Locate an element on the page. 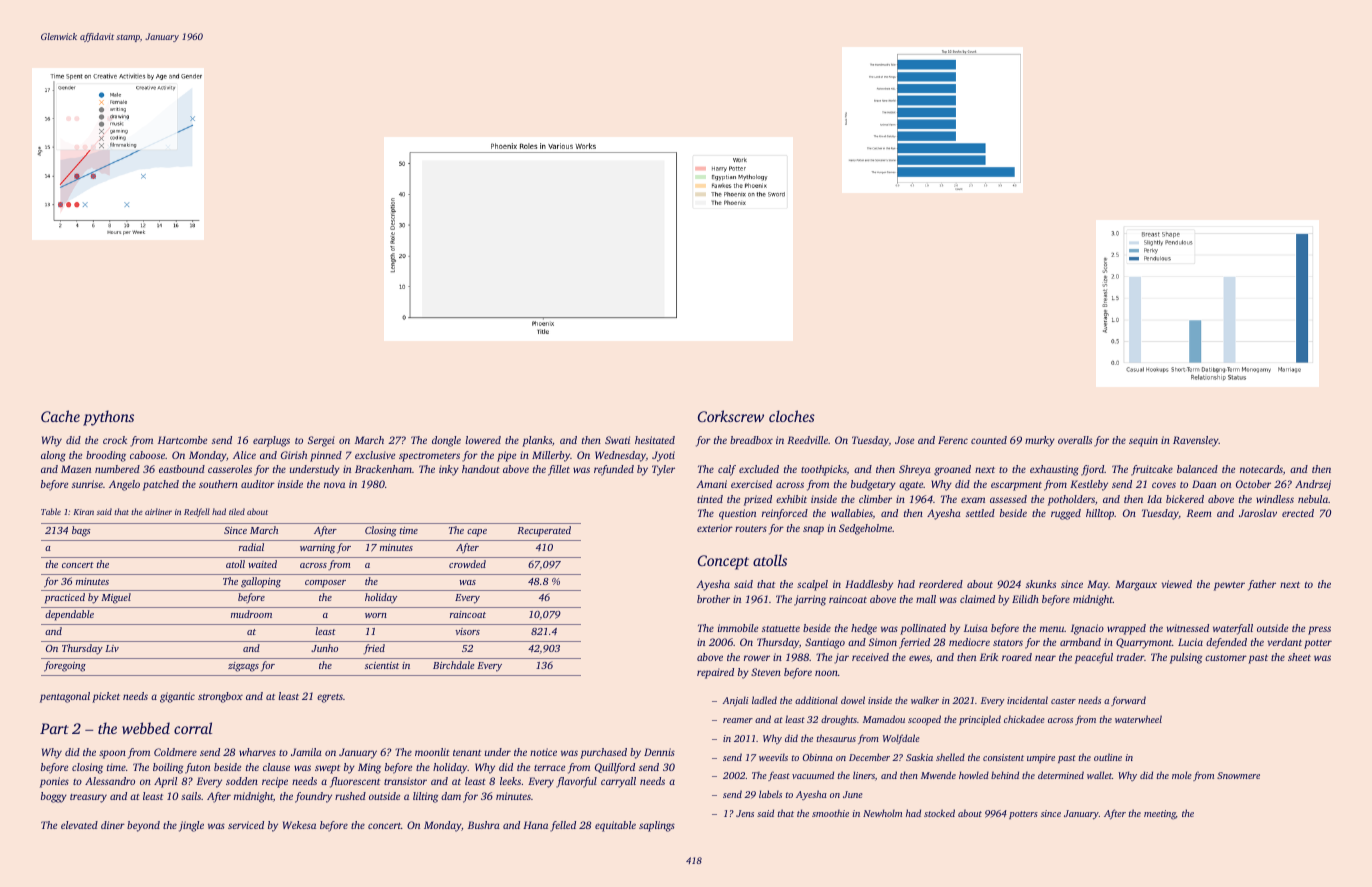  jingle is located at coordinates (191, 826).
